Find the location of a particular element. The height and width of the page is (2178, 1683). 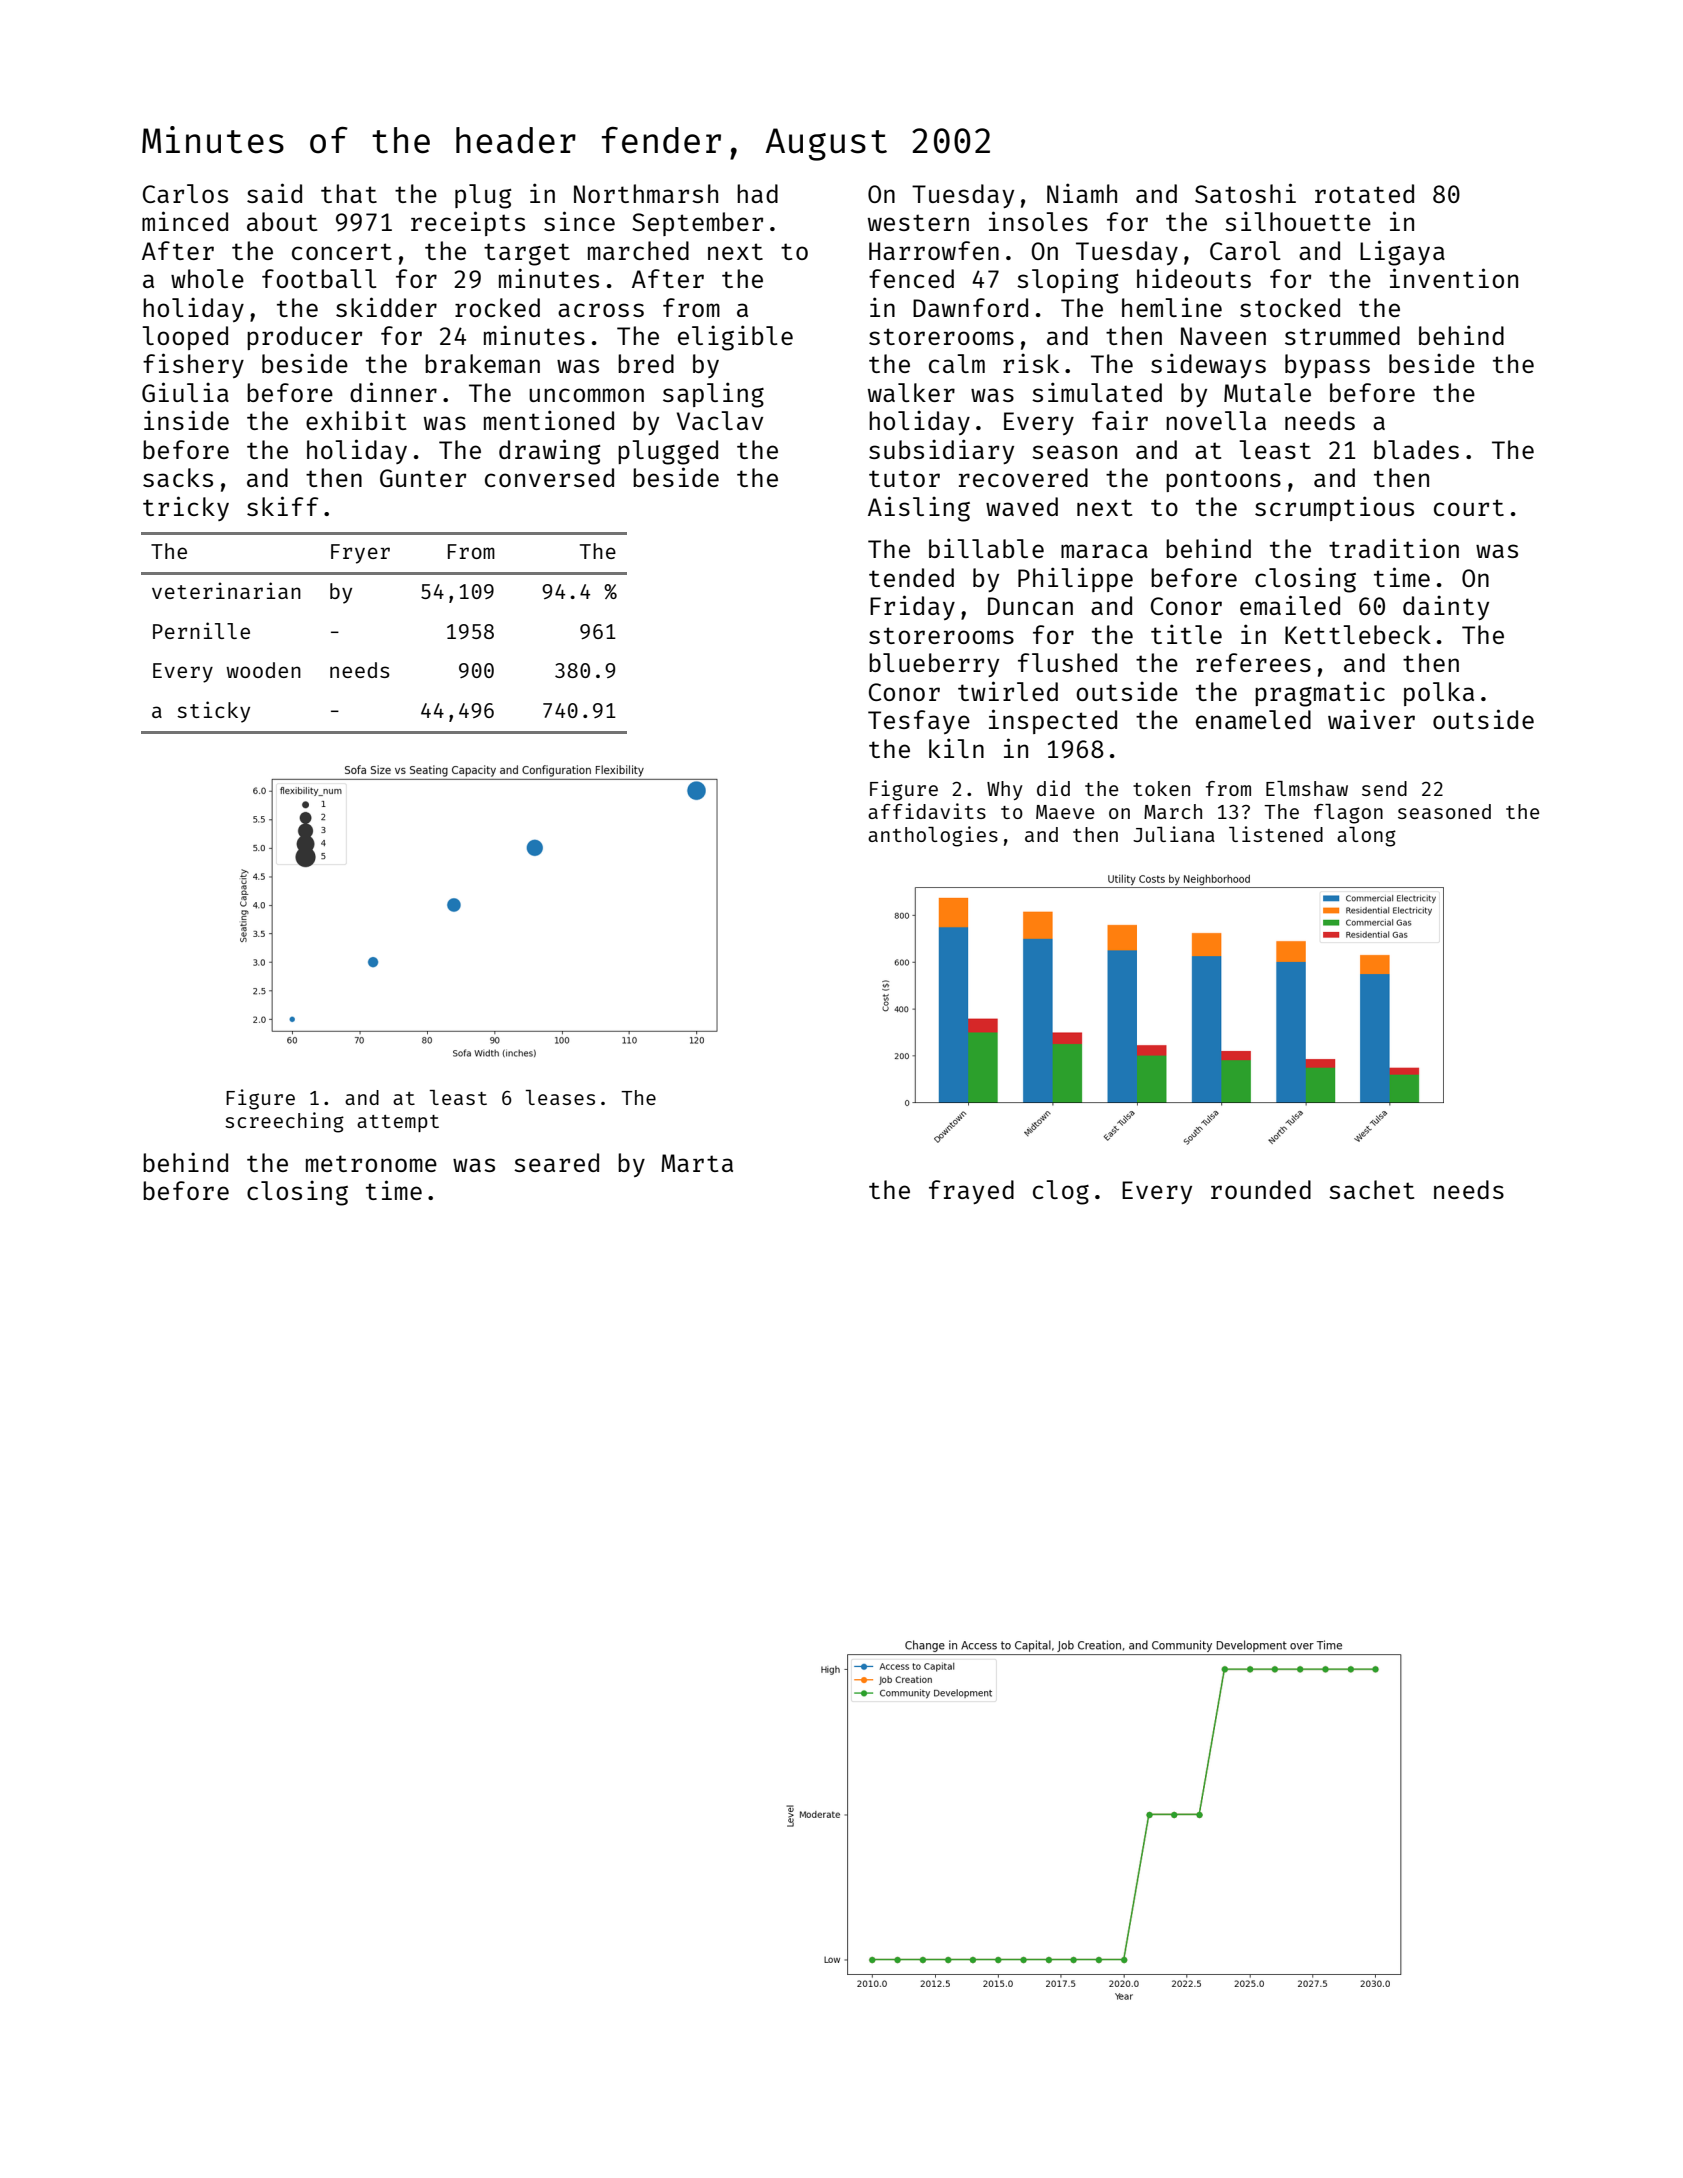

leases is located at coordinates (560, 1097).
